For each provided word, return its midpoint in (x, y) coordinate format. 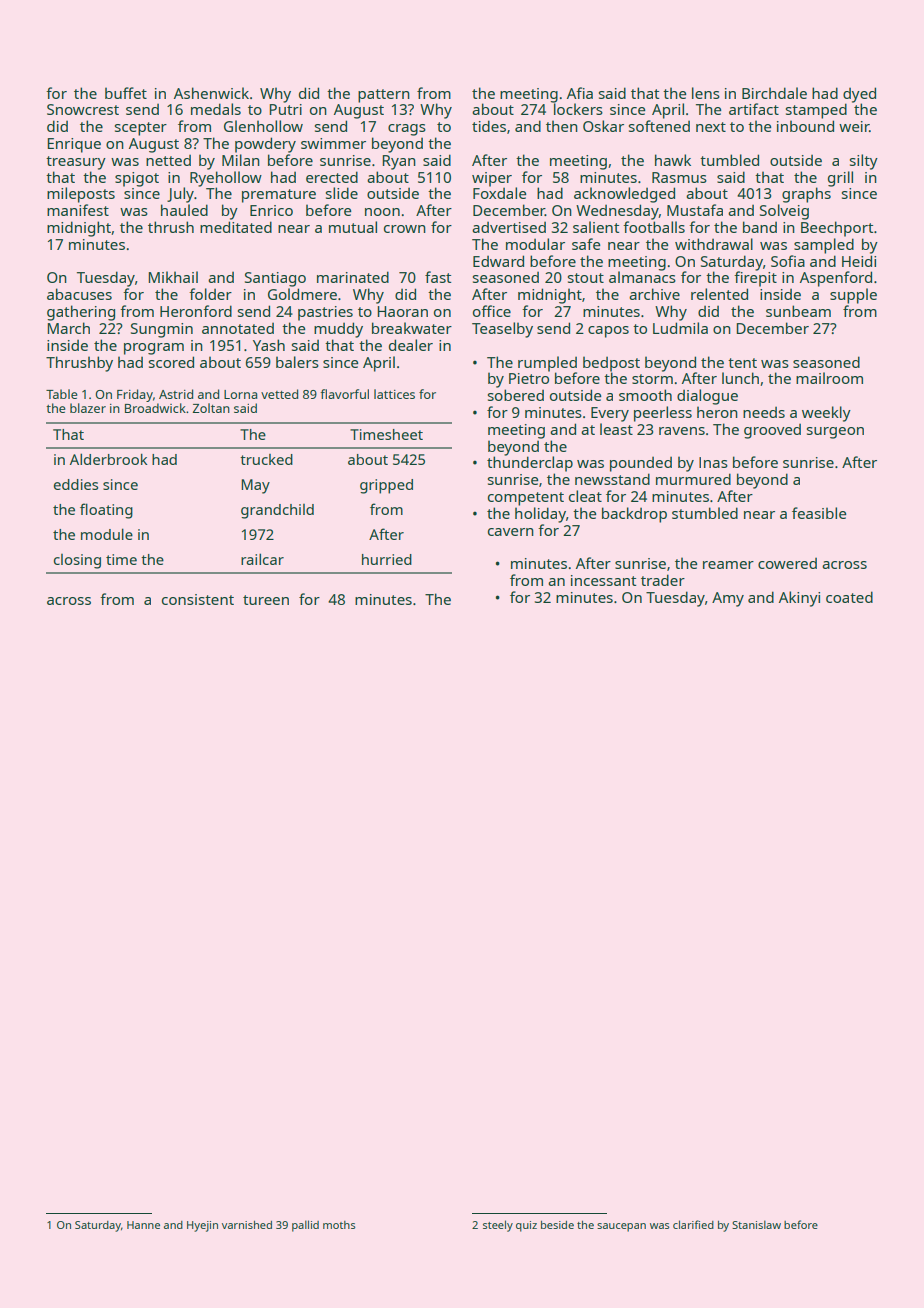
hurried (387, 559)
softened (659, 126)
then (562, 126)
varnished (247, 1225)
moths (339, 1225)
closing (77, 561)
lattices (394, 394)
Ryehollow (226, 179)
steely (498, 1226)
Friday (135, 395)
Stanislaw (756, 1224)
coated (849, 597)
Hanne (143, 1225)
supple (853, 296)
